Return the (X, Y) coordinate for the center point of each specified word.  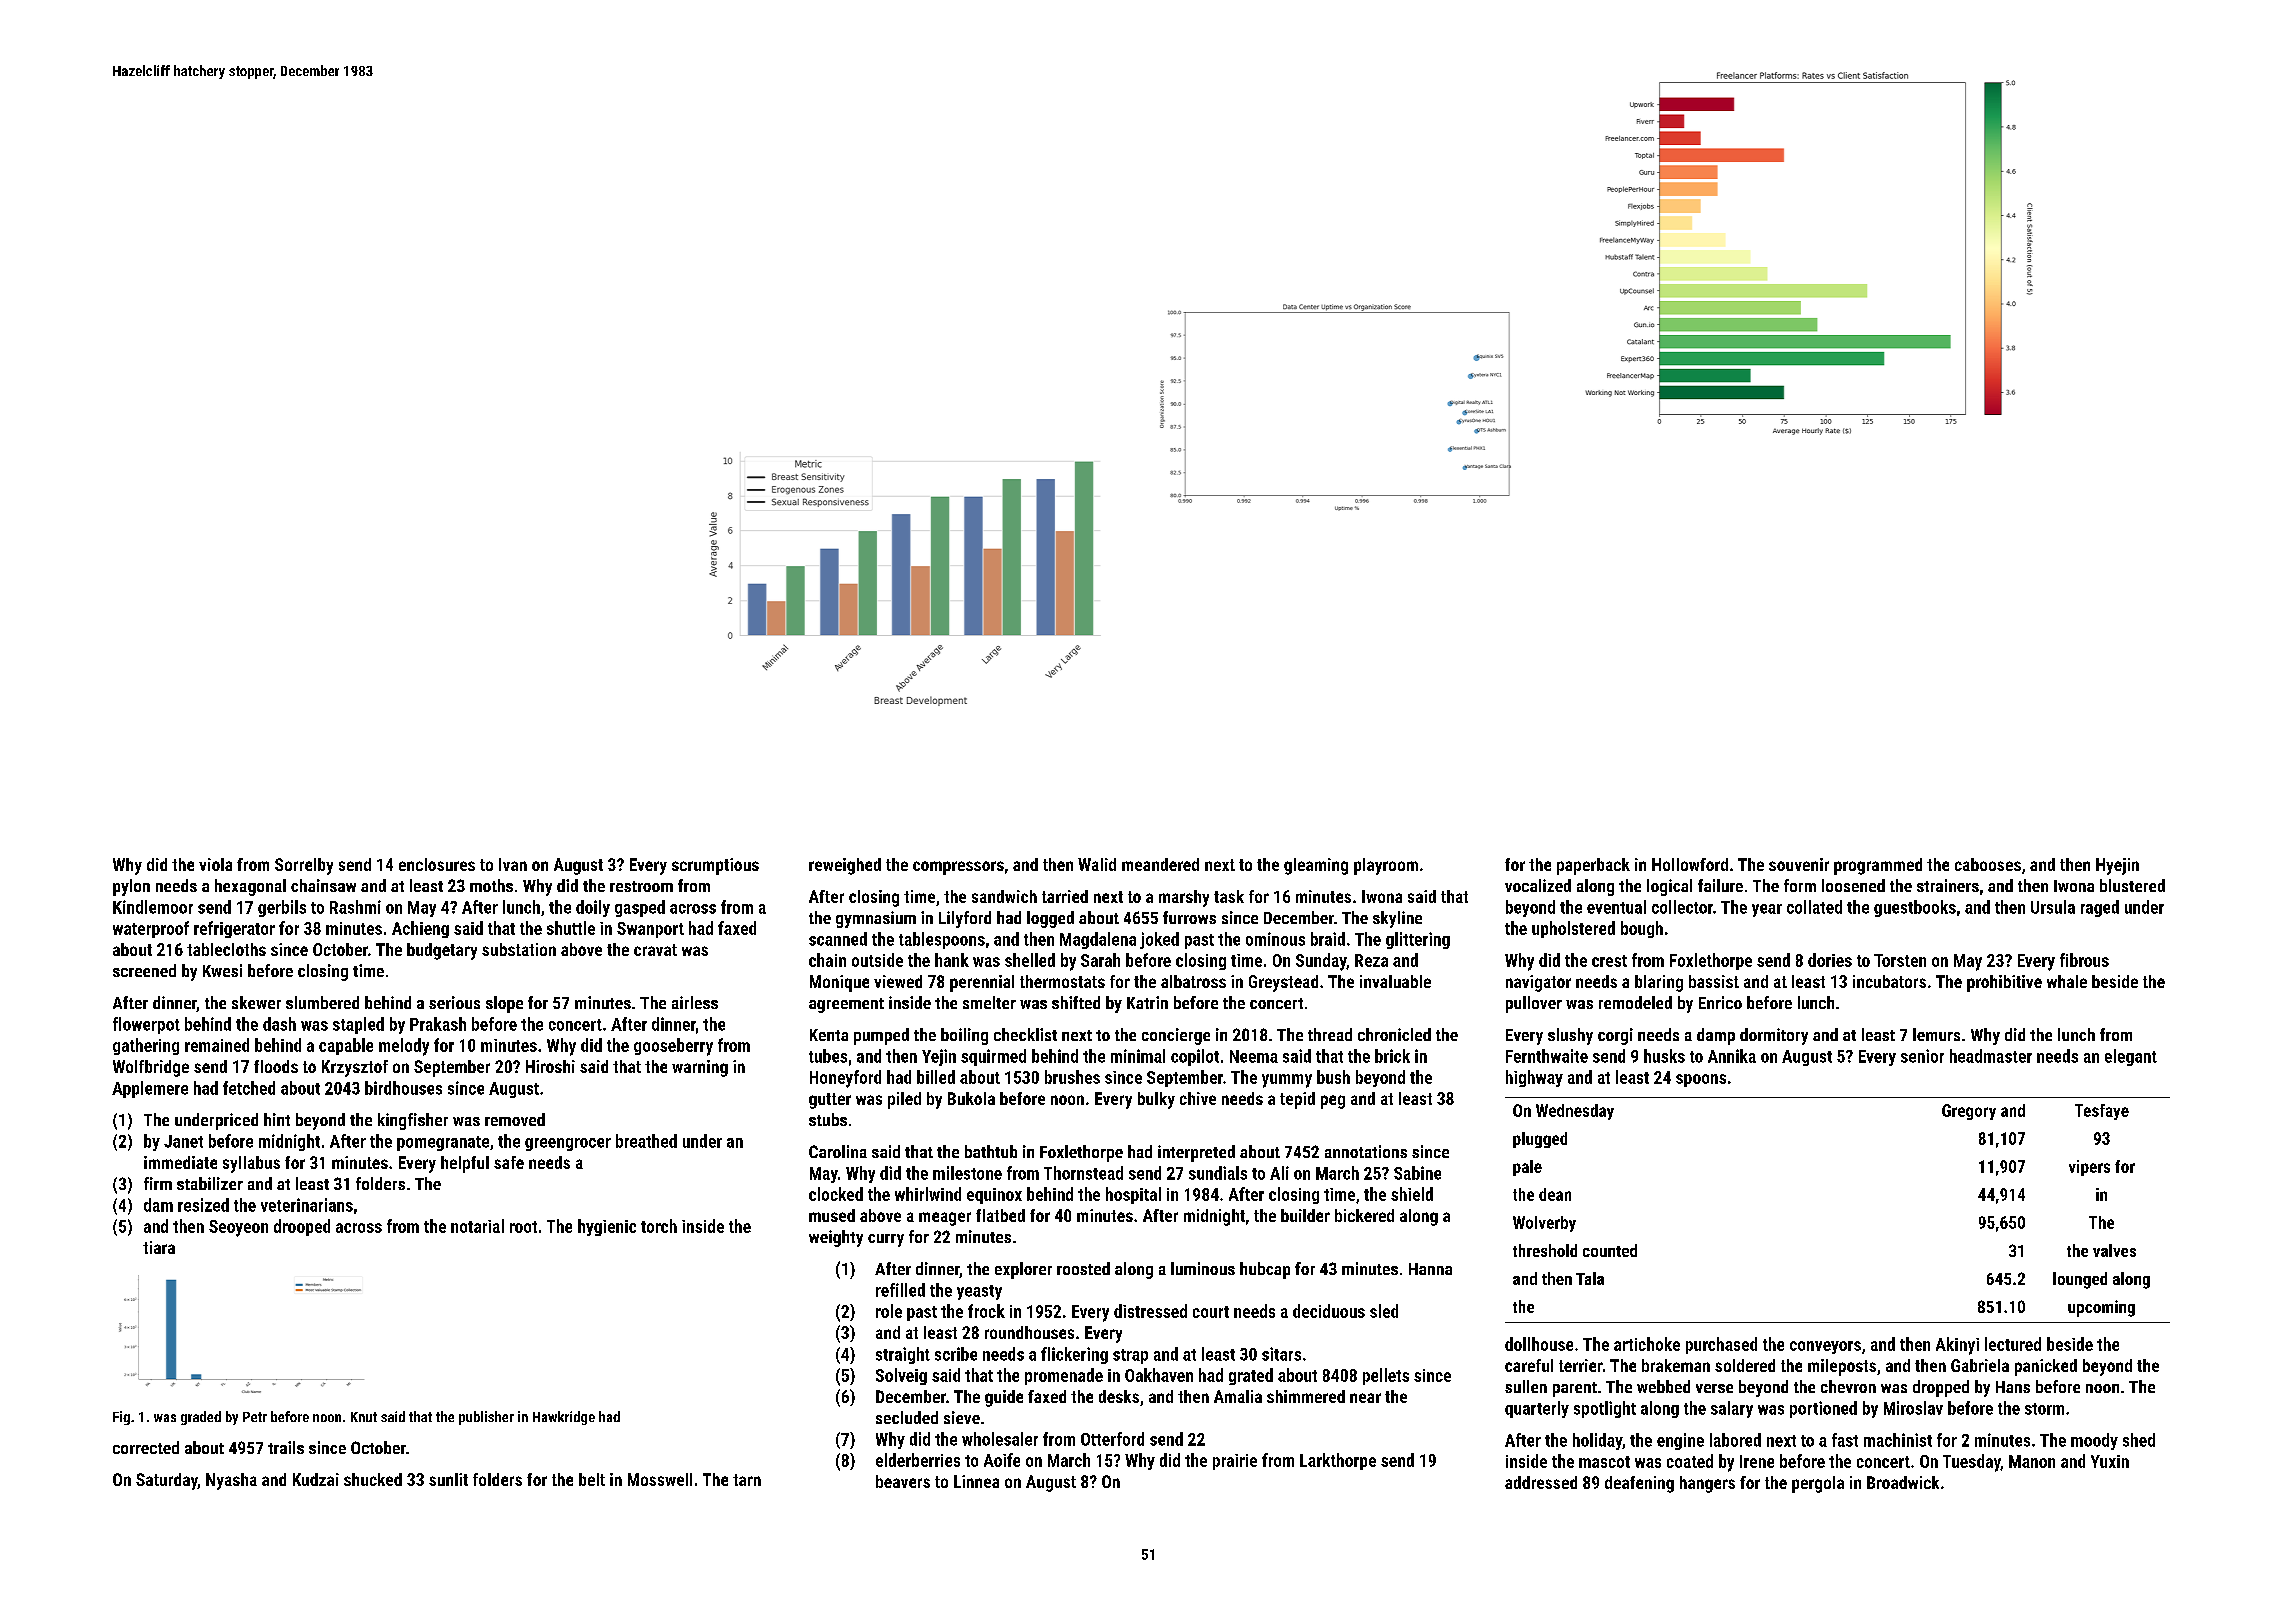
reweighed (845, 866)
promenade (1064, 1376)
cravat (655, 950)
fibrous (2084, 960)
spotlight (1605, 1409)
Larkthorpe (1338, 1461)
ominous (1275, 939)
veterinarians (307, 1205)
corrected (146, 1447)
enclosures (437, 864)
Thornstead (1083, 1173)
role (889, 1311)
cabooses (1988, 864)
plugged (1540, 1140)
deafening (1639, 1484)
